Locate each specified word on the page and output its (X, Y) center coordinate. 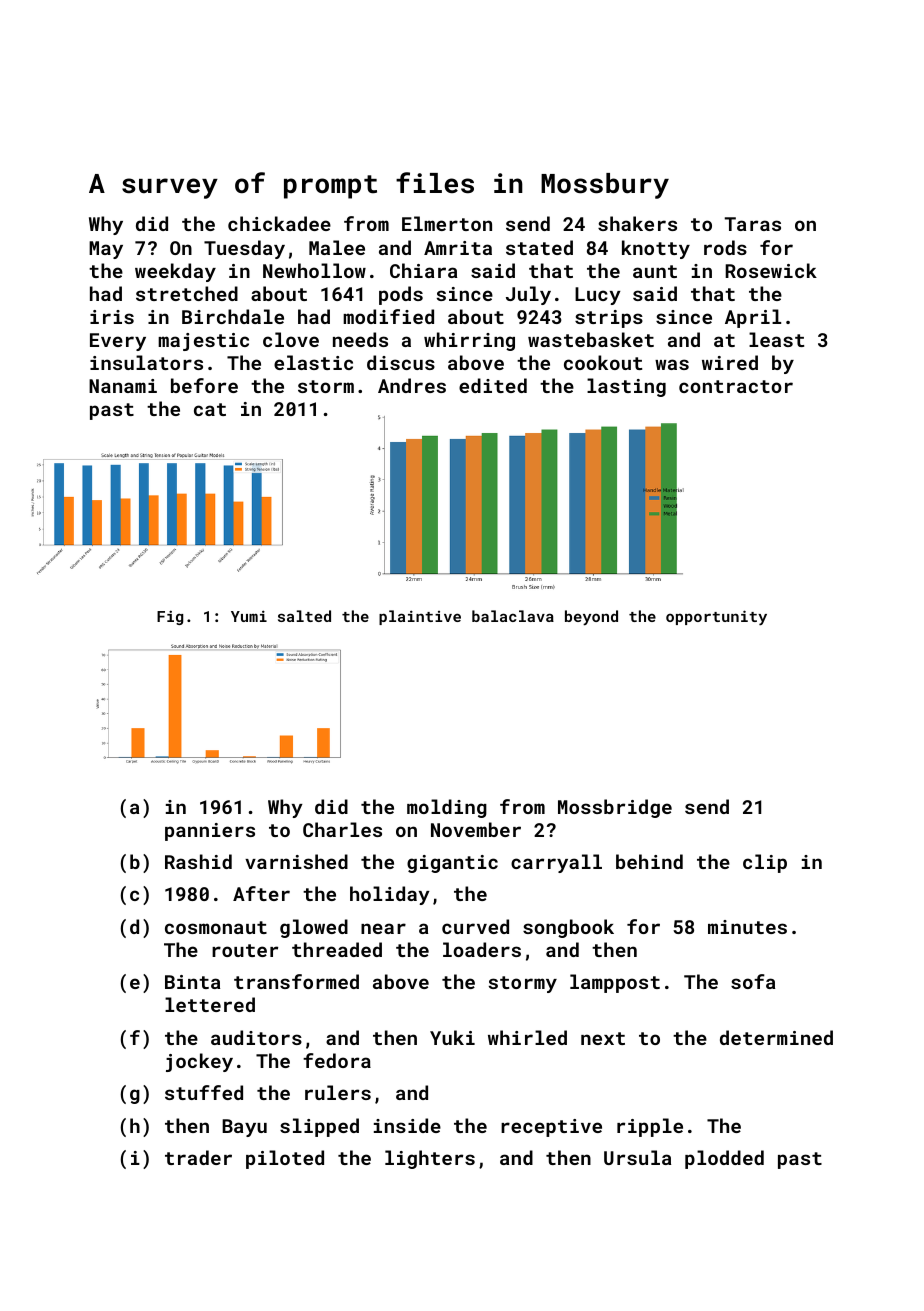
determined (776, 1037)
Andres (412, 385)
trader (198, 1157)
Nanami (123, 386)
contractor (736, 386)
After (261, 893)
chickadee (279, 223)
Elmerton (447, 223)
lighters (430, 1159)
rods (725, 247)
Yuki (452, 1037)
